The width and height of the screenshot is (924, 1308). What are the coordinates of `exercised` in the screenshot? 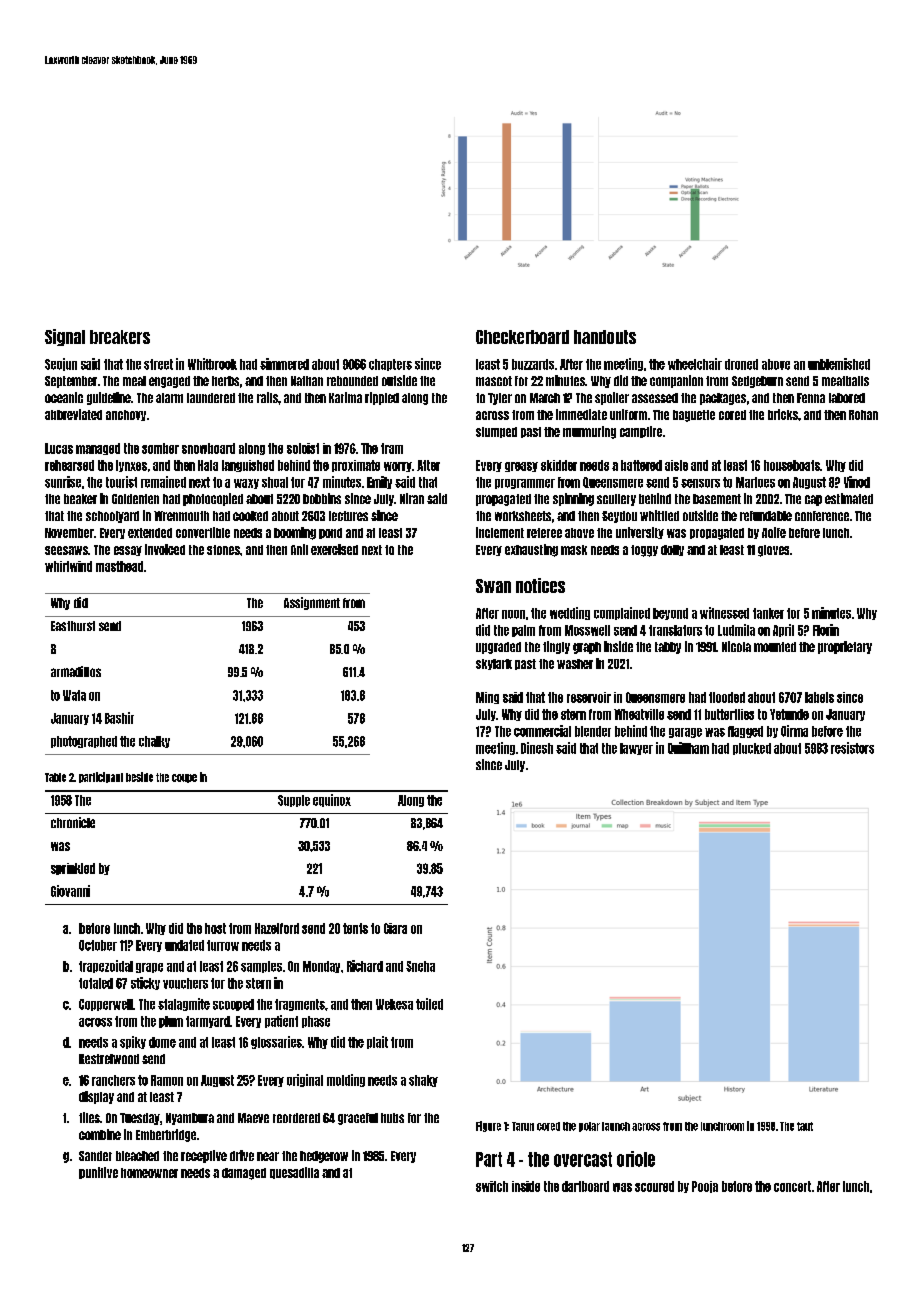 It's located at (334, 549).
